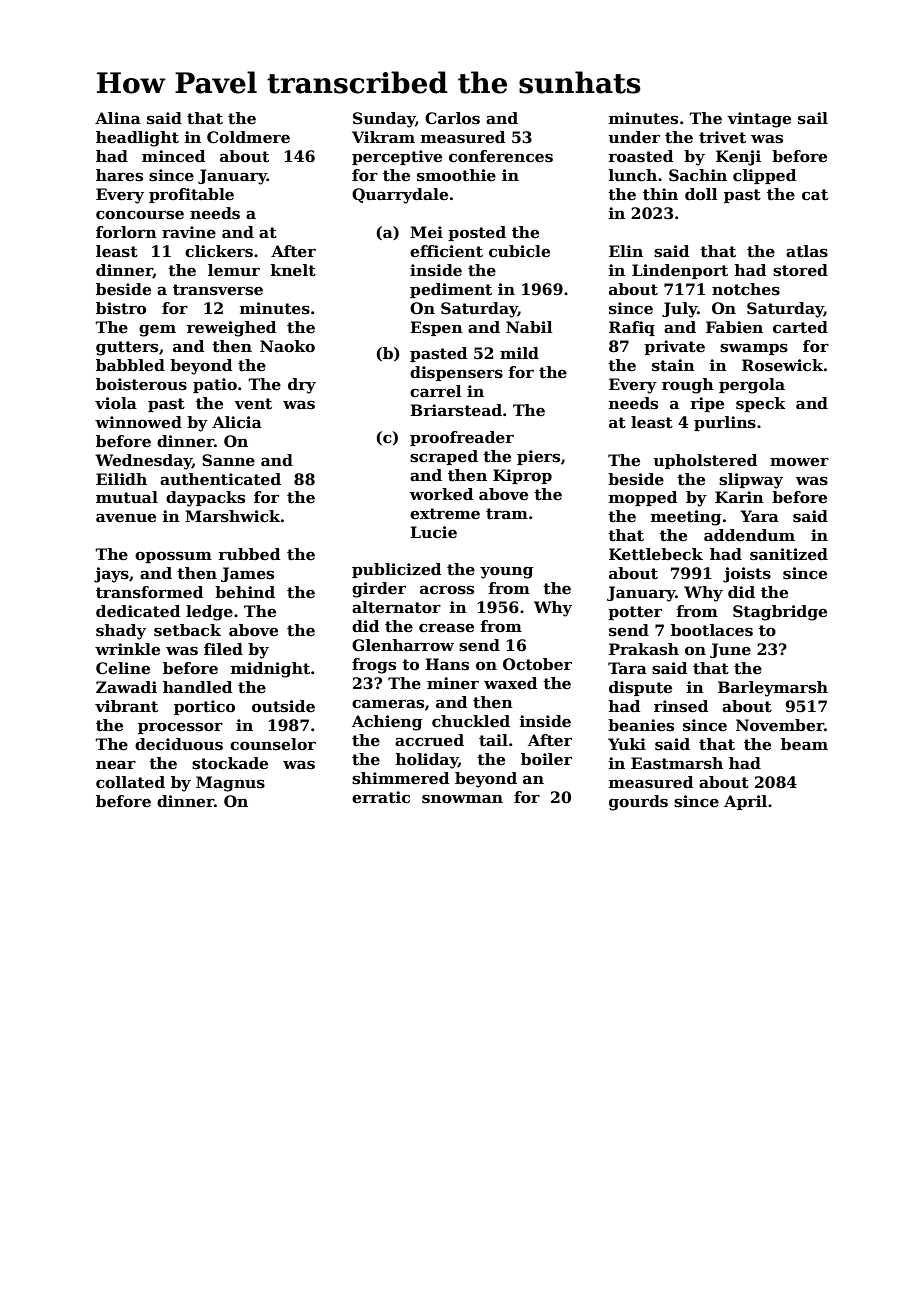  What do you see at coordinates (248, 137) in the screenshot?
I see `Coldmere` at bounding box center [248, 137].
